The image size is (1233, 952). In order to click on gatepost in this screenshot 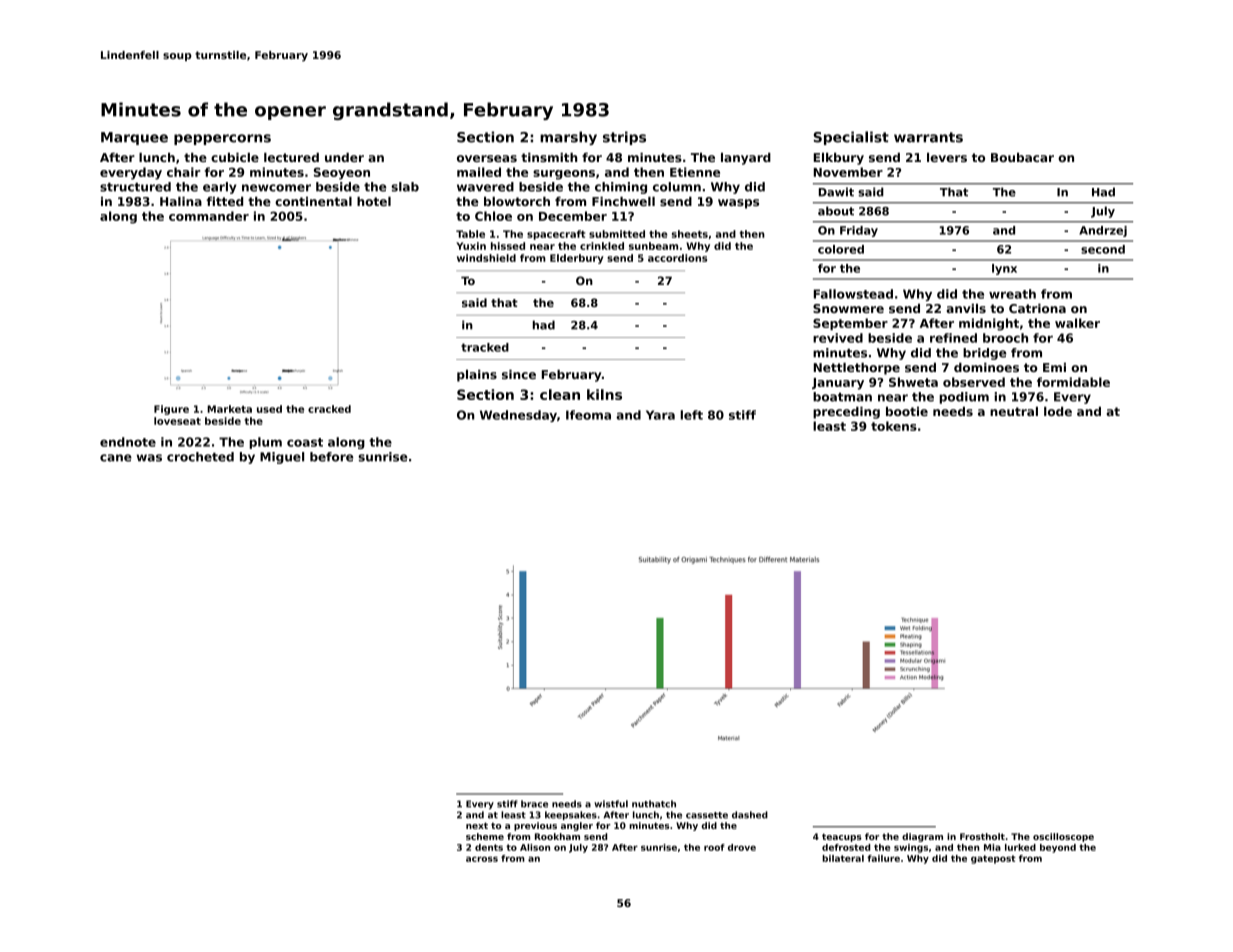, I will do `click(993, 859)`.
